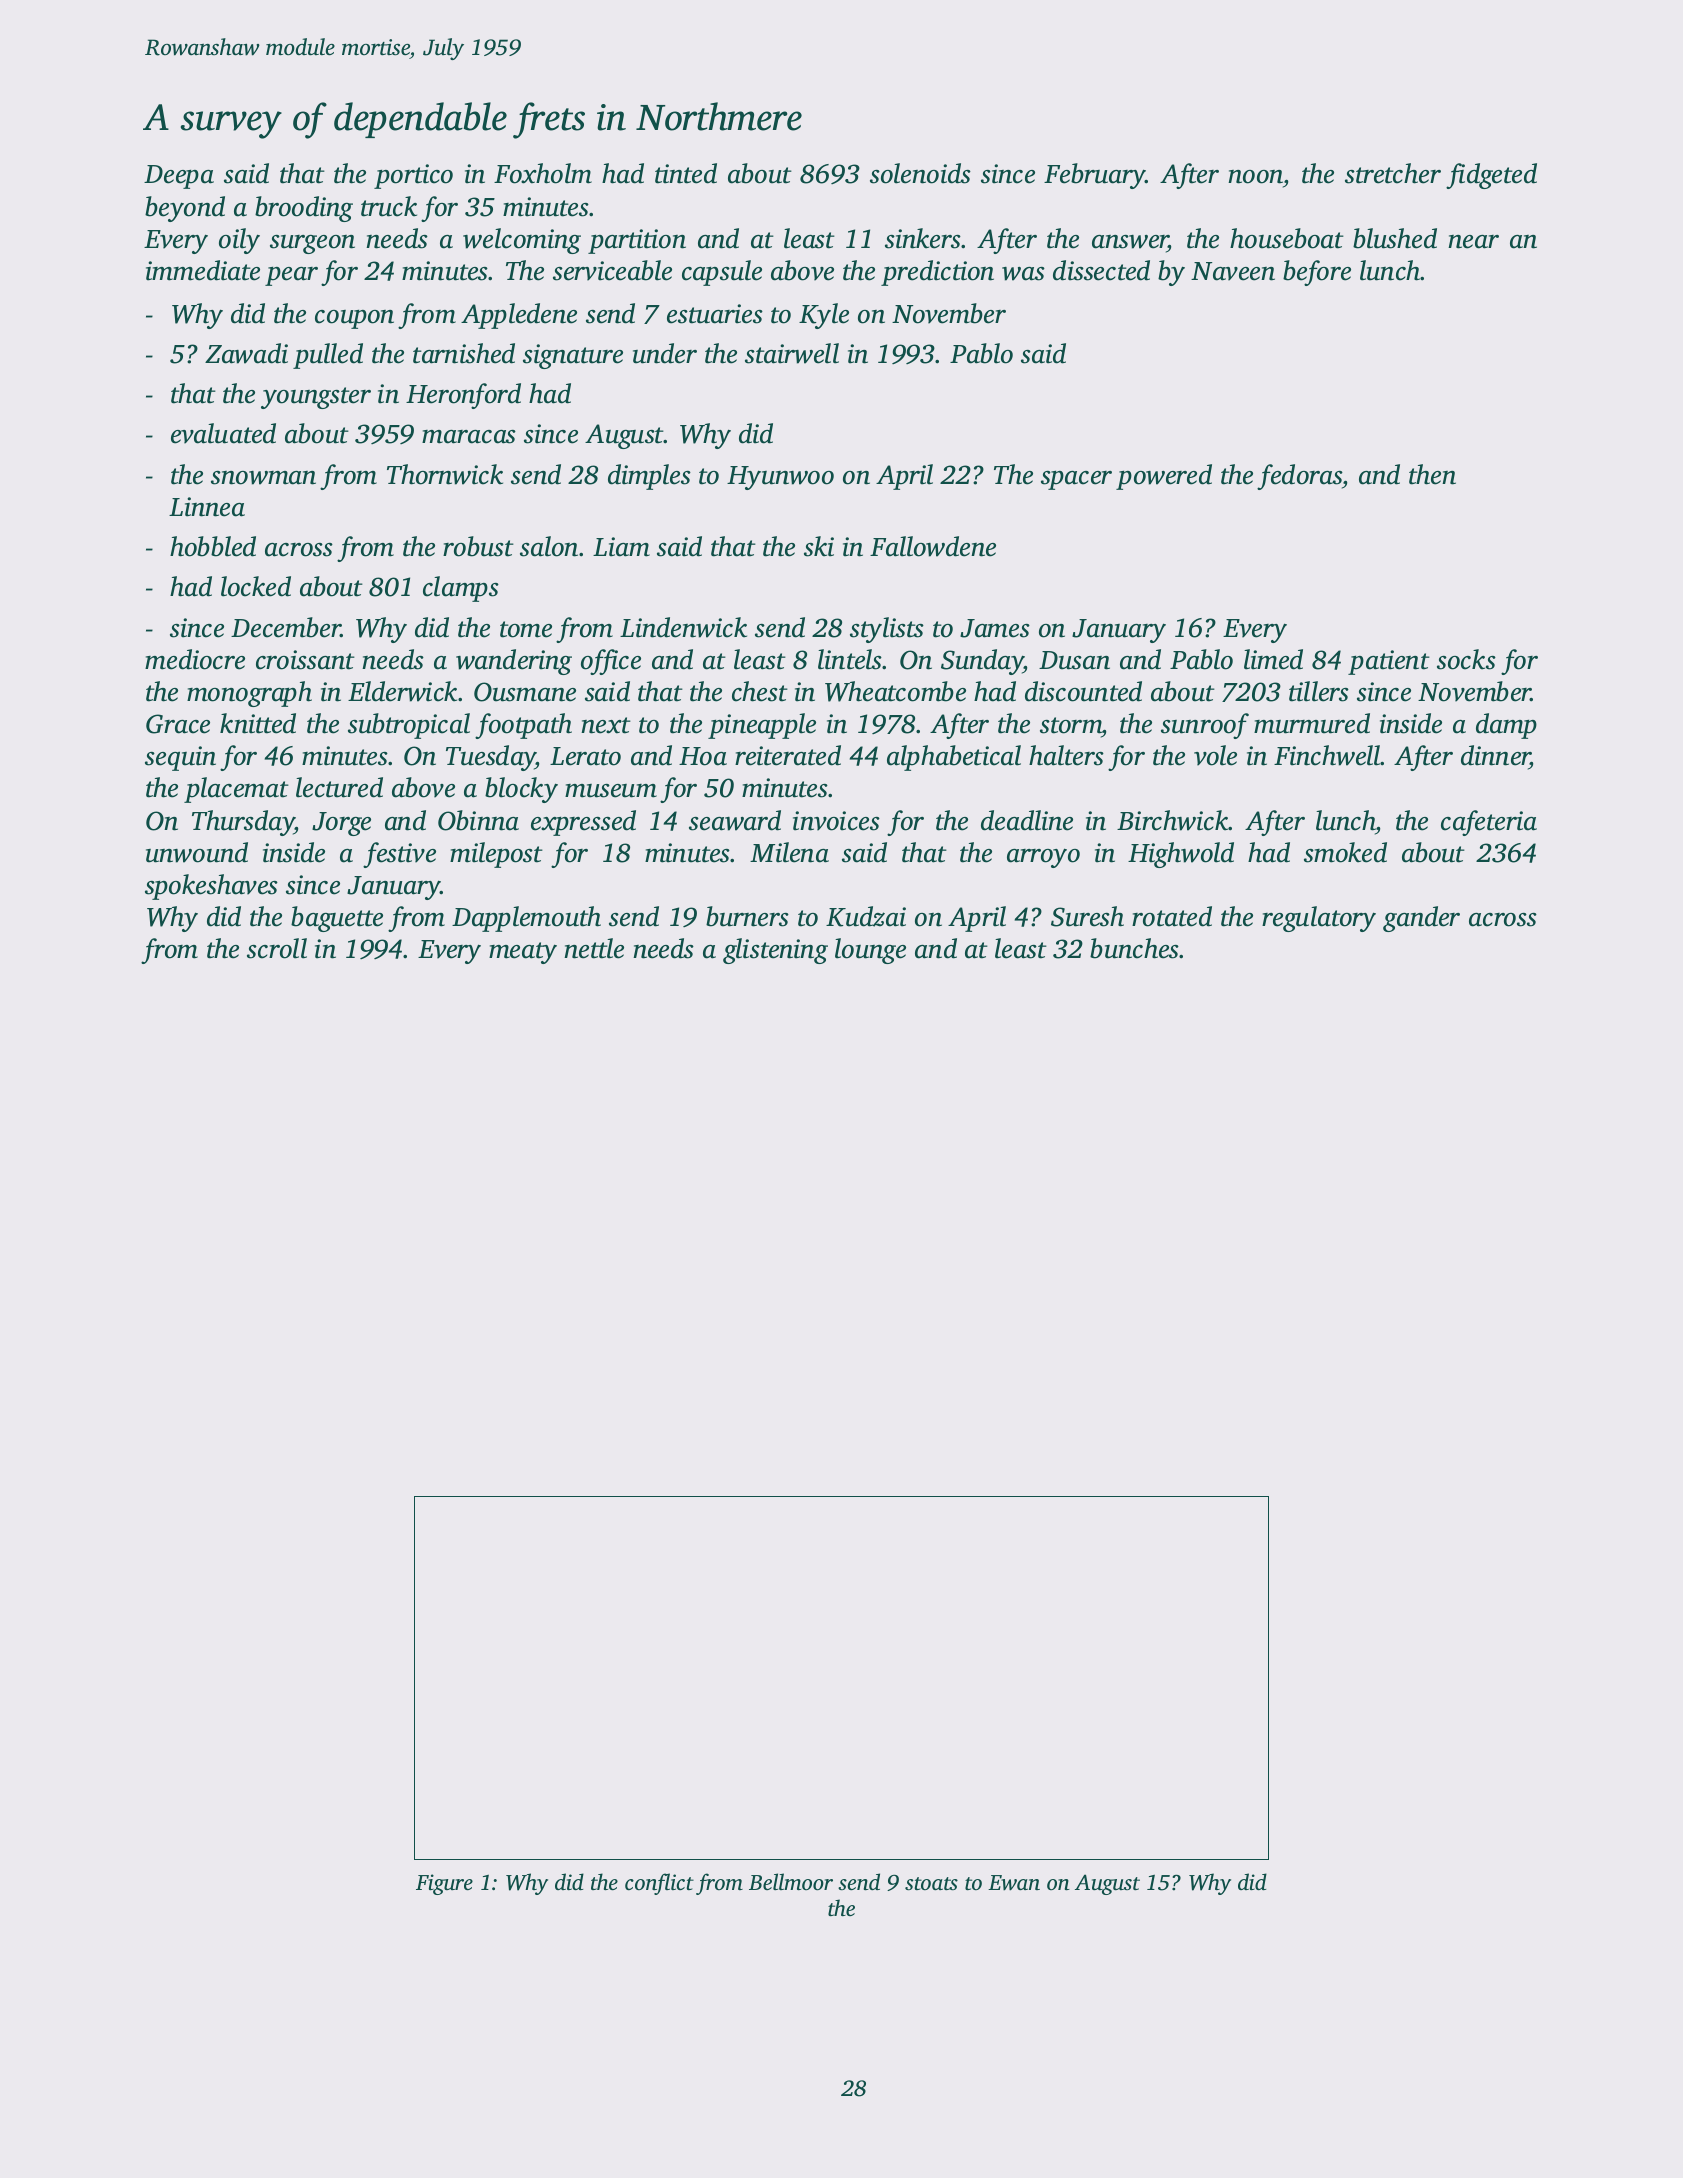 This screenshot has width=1683, height=2178. I want to click on Bellmoor, so click(791, 1881).
